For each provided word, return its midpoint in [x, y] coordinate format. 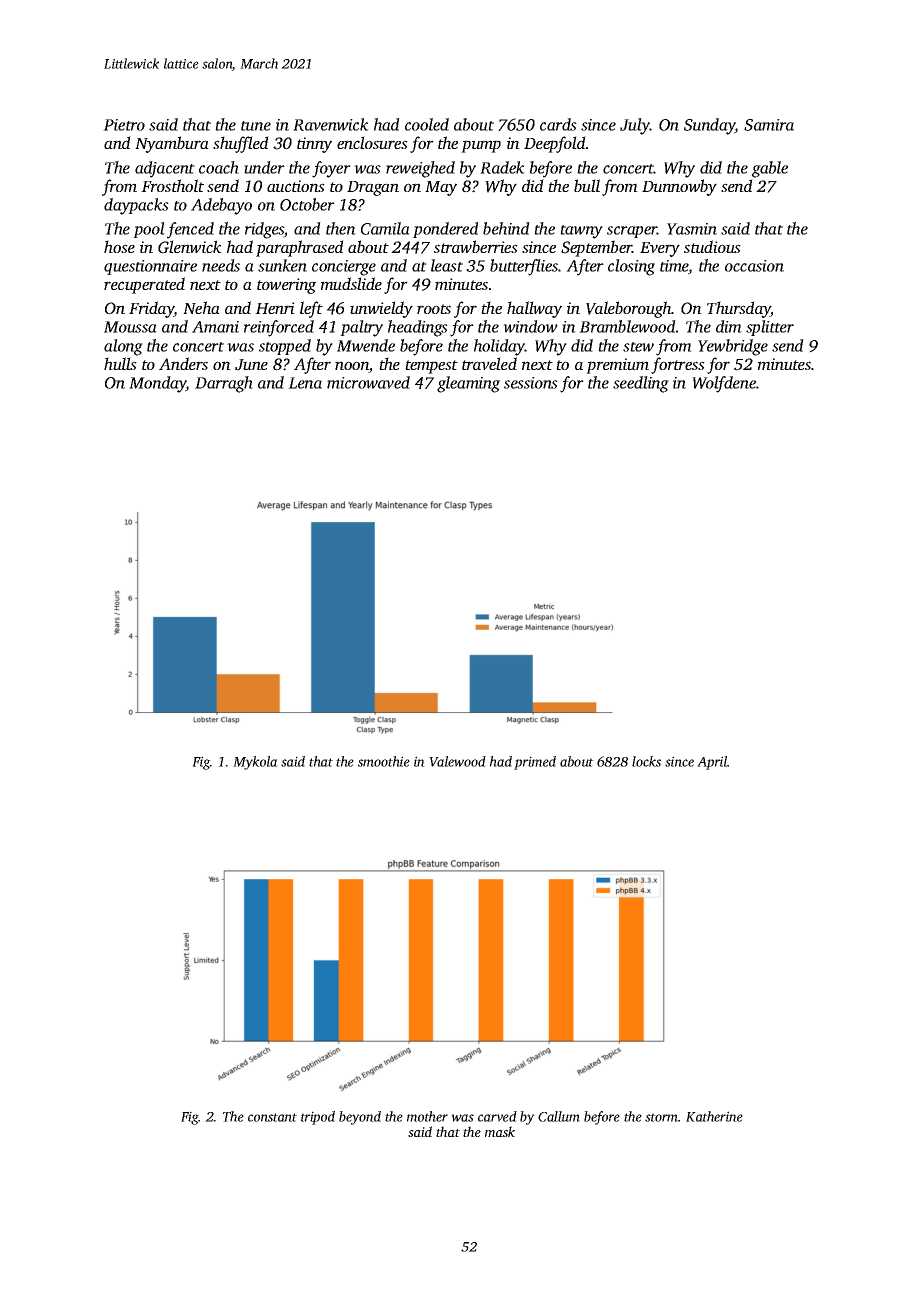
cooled [427, 124]
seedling [641, 384]
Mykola [255, 763]
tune [256, 126]
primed [535, 763]
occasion [754, 266]
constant [272, 1117]
